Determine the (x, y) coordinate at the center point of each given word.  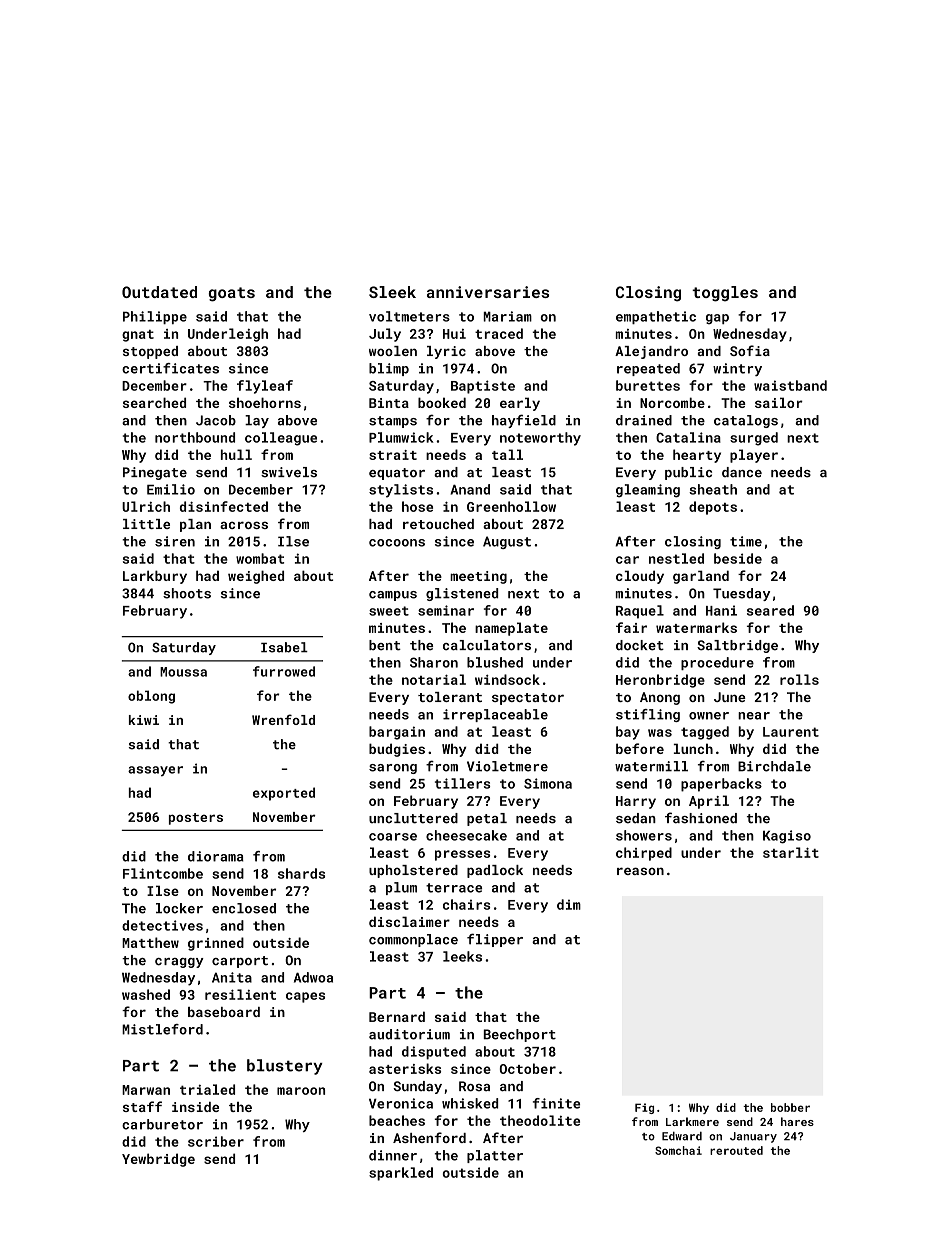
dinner (393, 1155)
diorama (216, 856)
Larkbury (155, 577)
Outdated (159, 292)
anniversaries (488, 292)
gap (717, 319)
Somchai (678, 1150)
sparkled (401, 1174)
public (688, 473)
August (507, 542)
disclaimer (409, 921)
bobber (790, 1107)
